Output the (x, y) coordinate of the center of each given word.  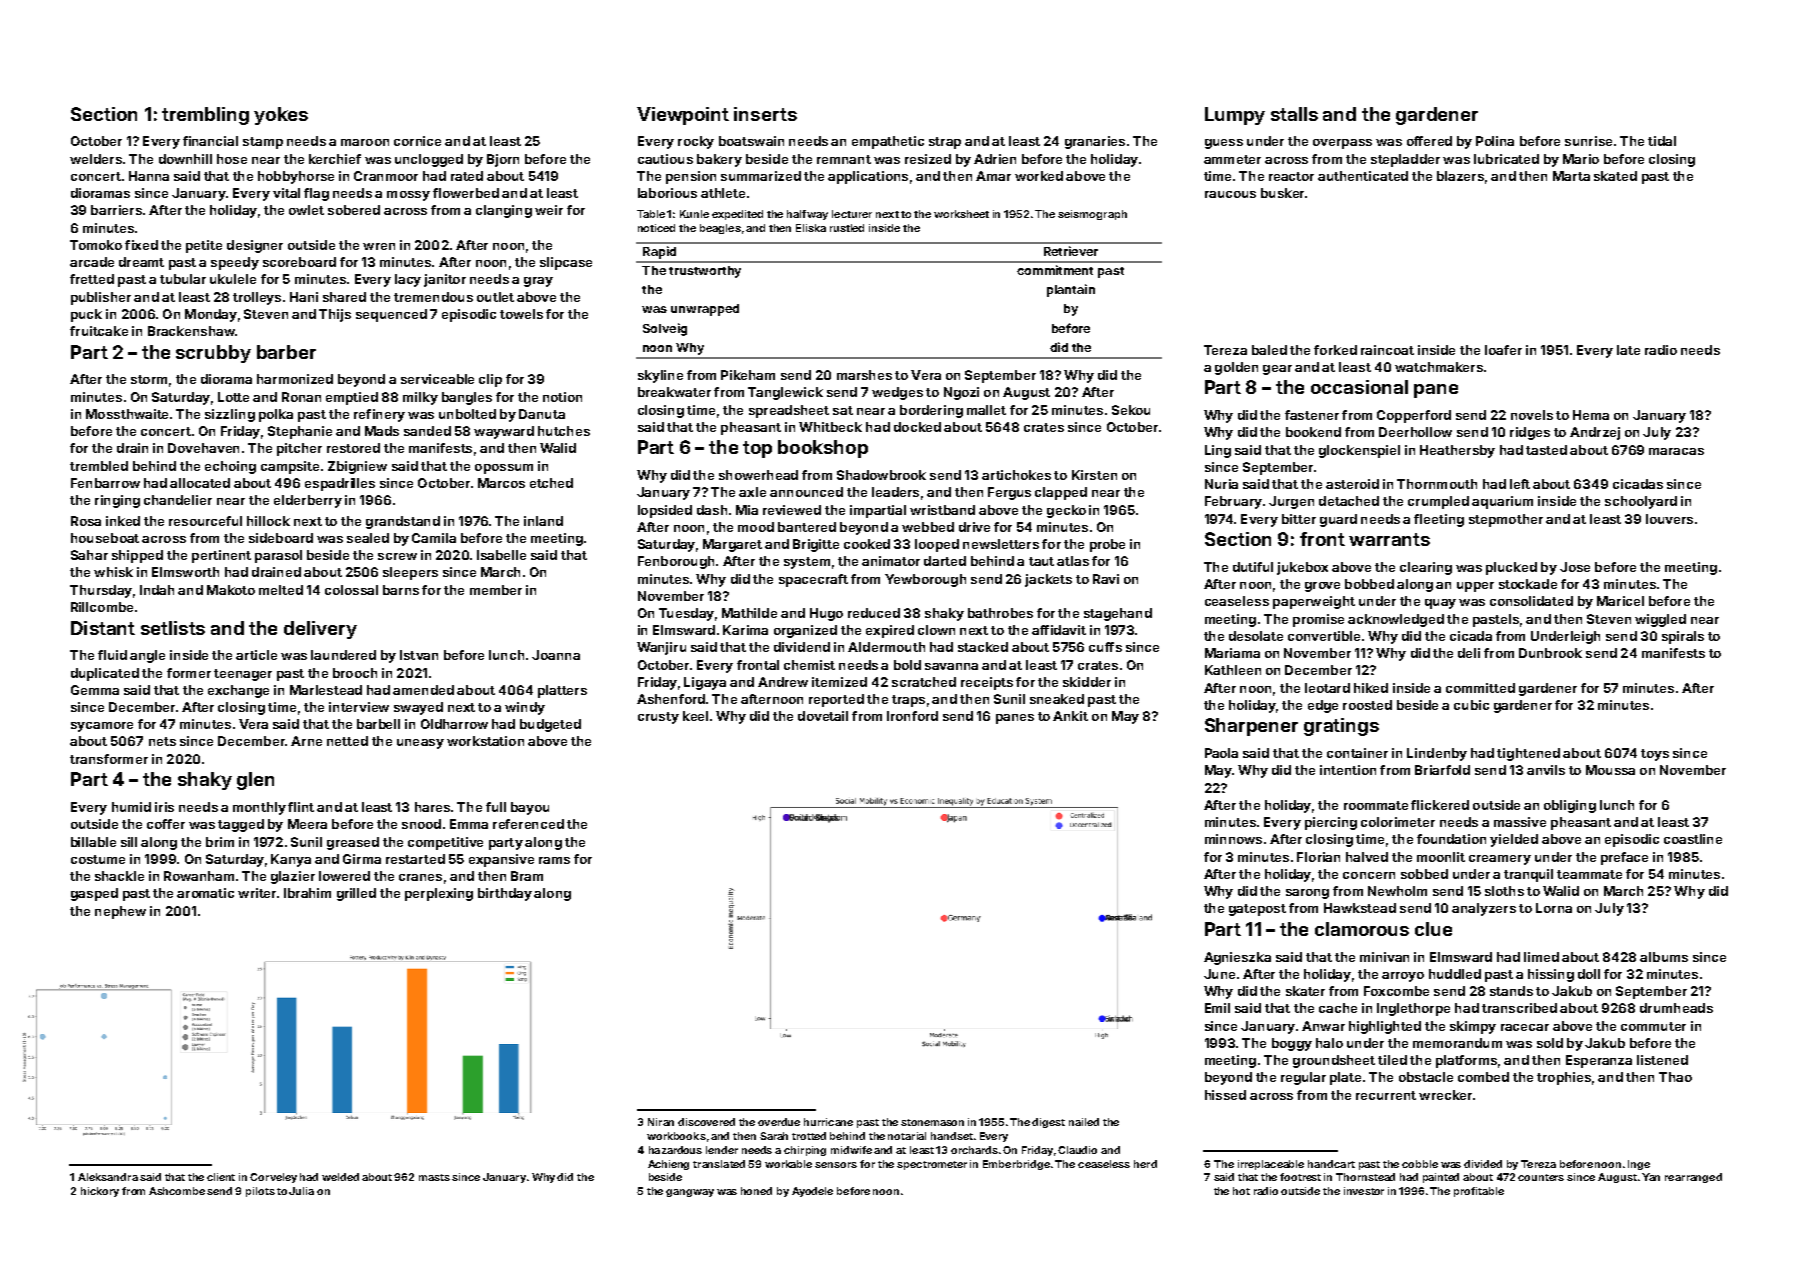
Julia (301, 1191)
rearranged (1693, 1178)
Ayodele (812, 1192)
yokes (281, 116)
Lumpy (1235, 116)
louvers (1669, 519)
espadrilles (340, 484)
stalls (1294, 114)
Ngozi (961, 393)
